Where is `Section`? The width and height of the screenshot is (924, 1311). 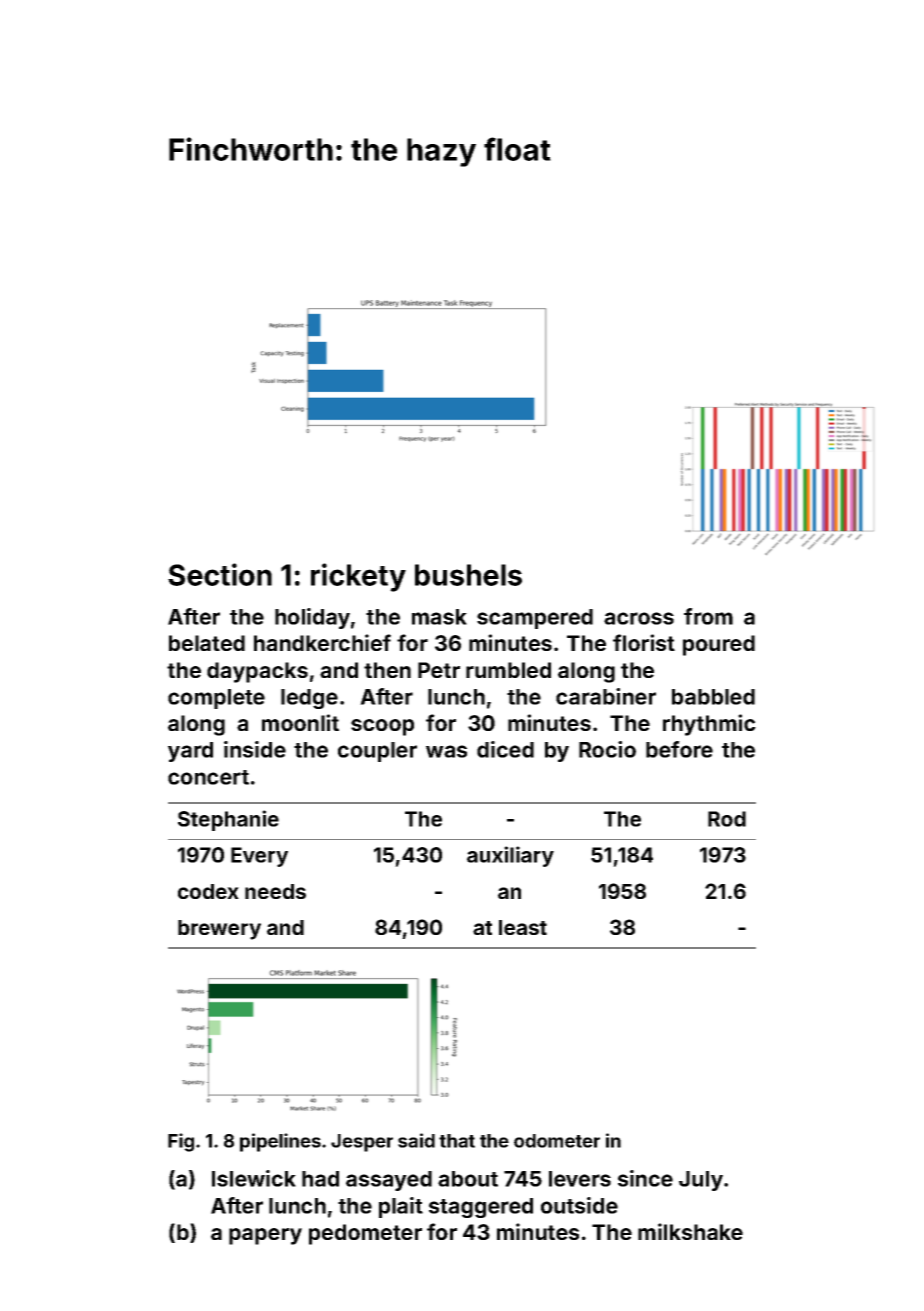 Section is located at coordinates (220, 574).
